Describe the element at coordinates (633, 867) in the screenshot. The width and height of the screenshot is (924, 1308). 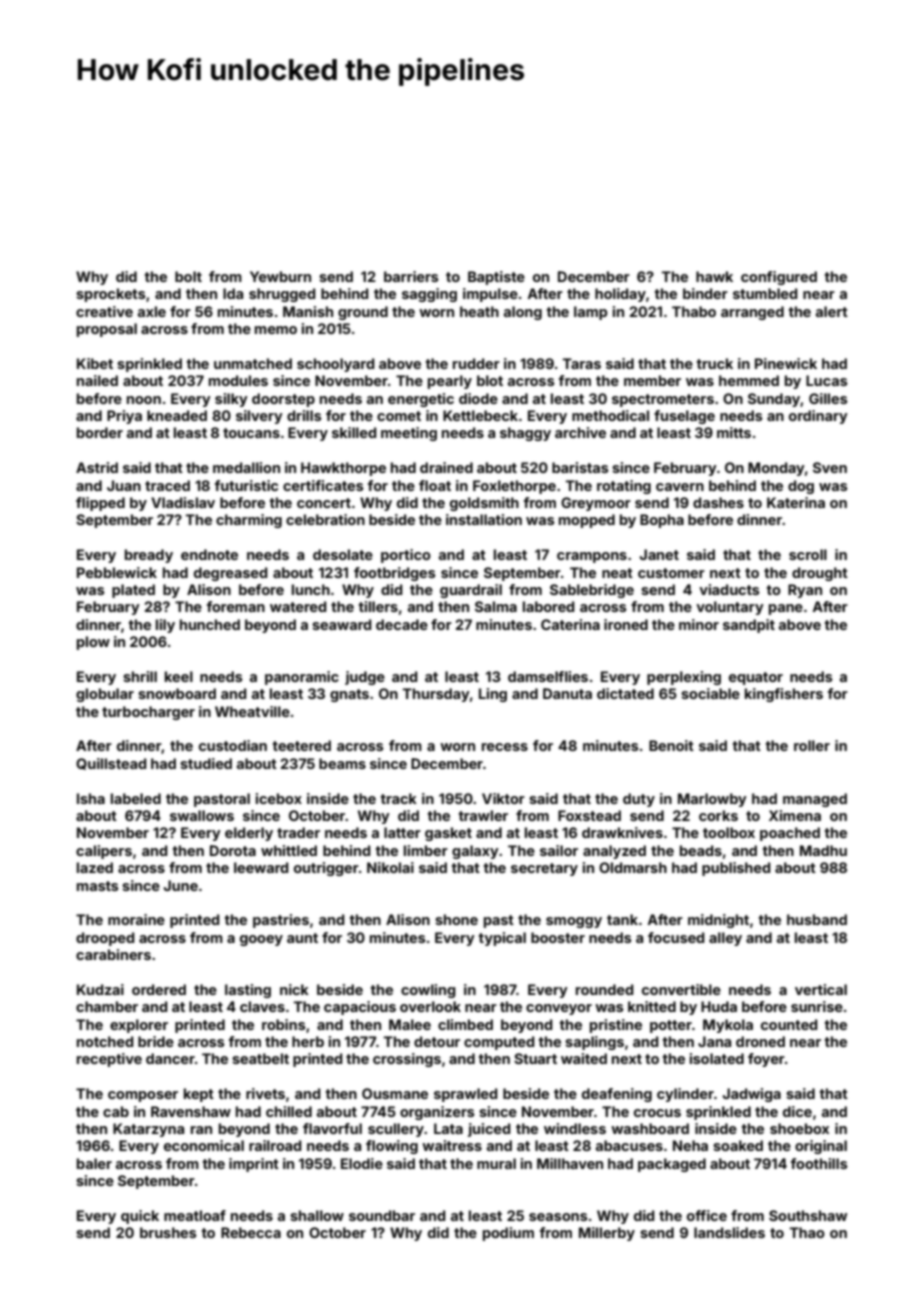
I see `Oldmarsh` at that location.
